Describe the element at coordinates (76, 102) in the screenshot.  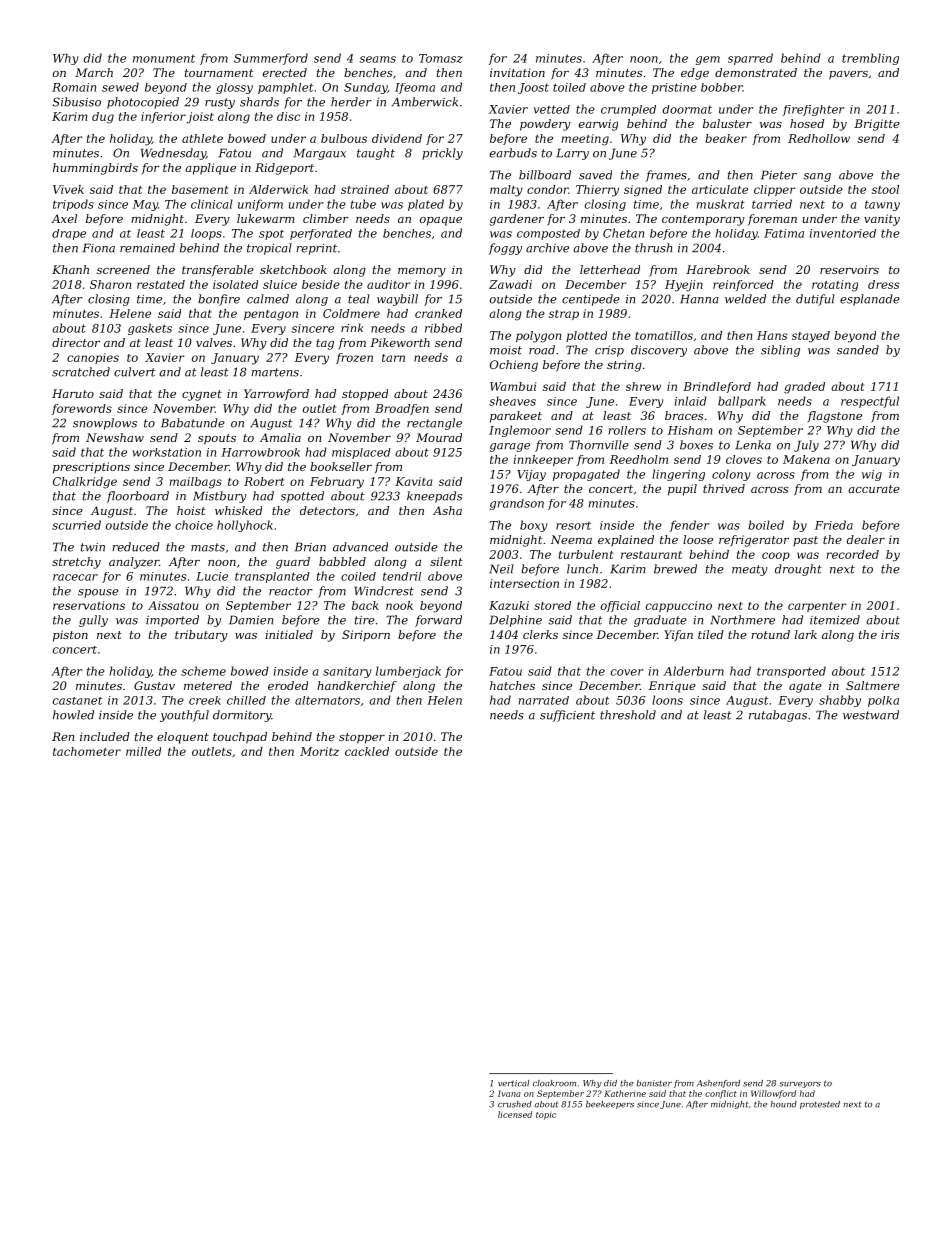
I see `Sibusiso` at that location.
